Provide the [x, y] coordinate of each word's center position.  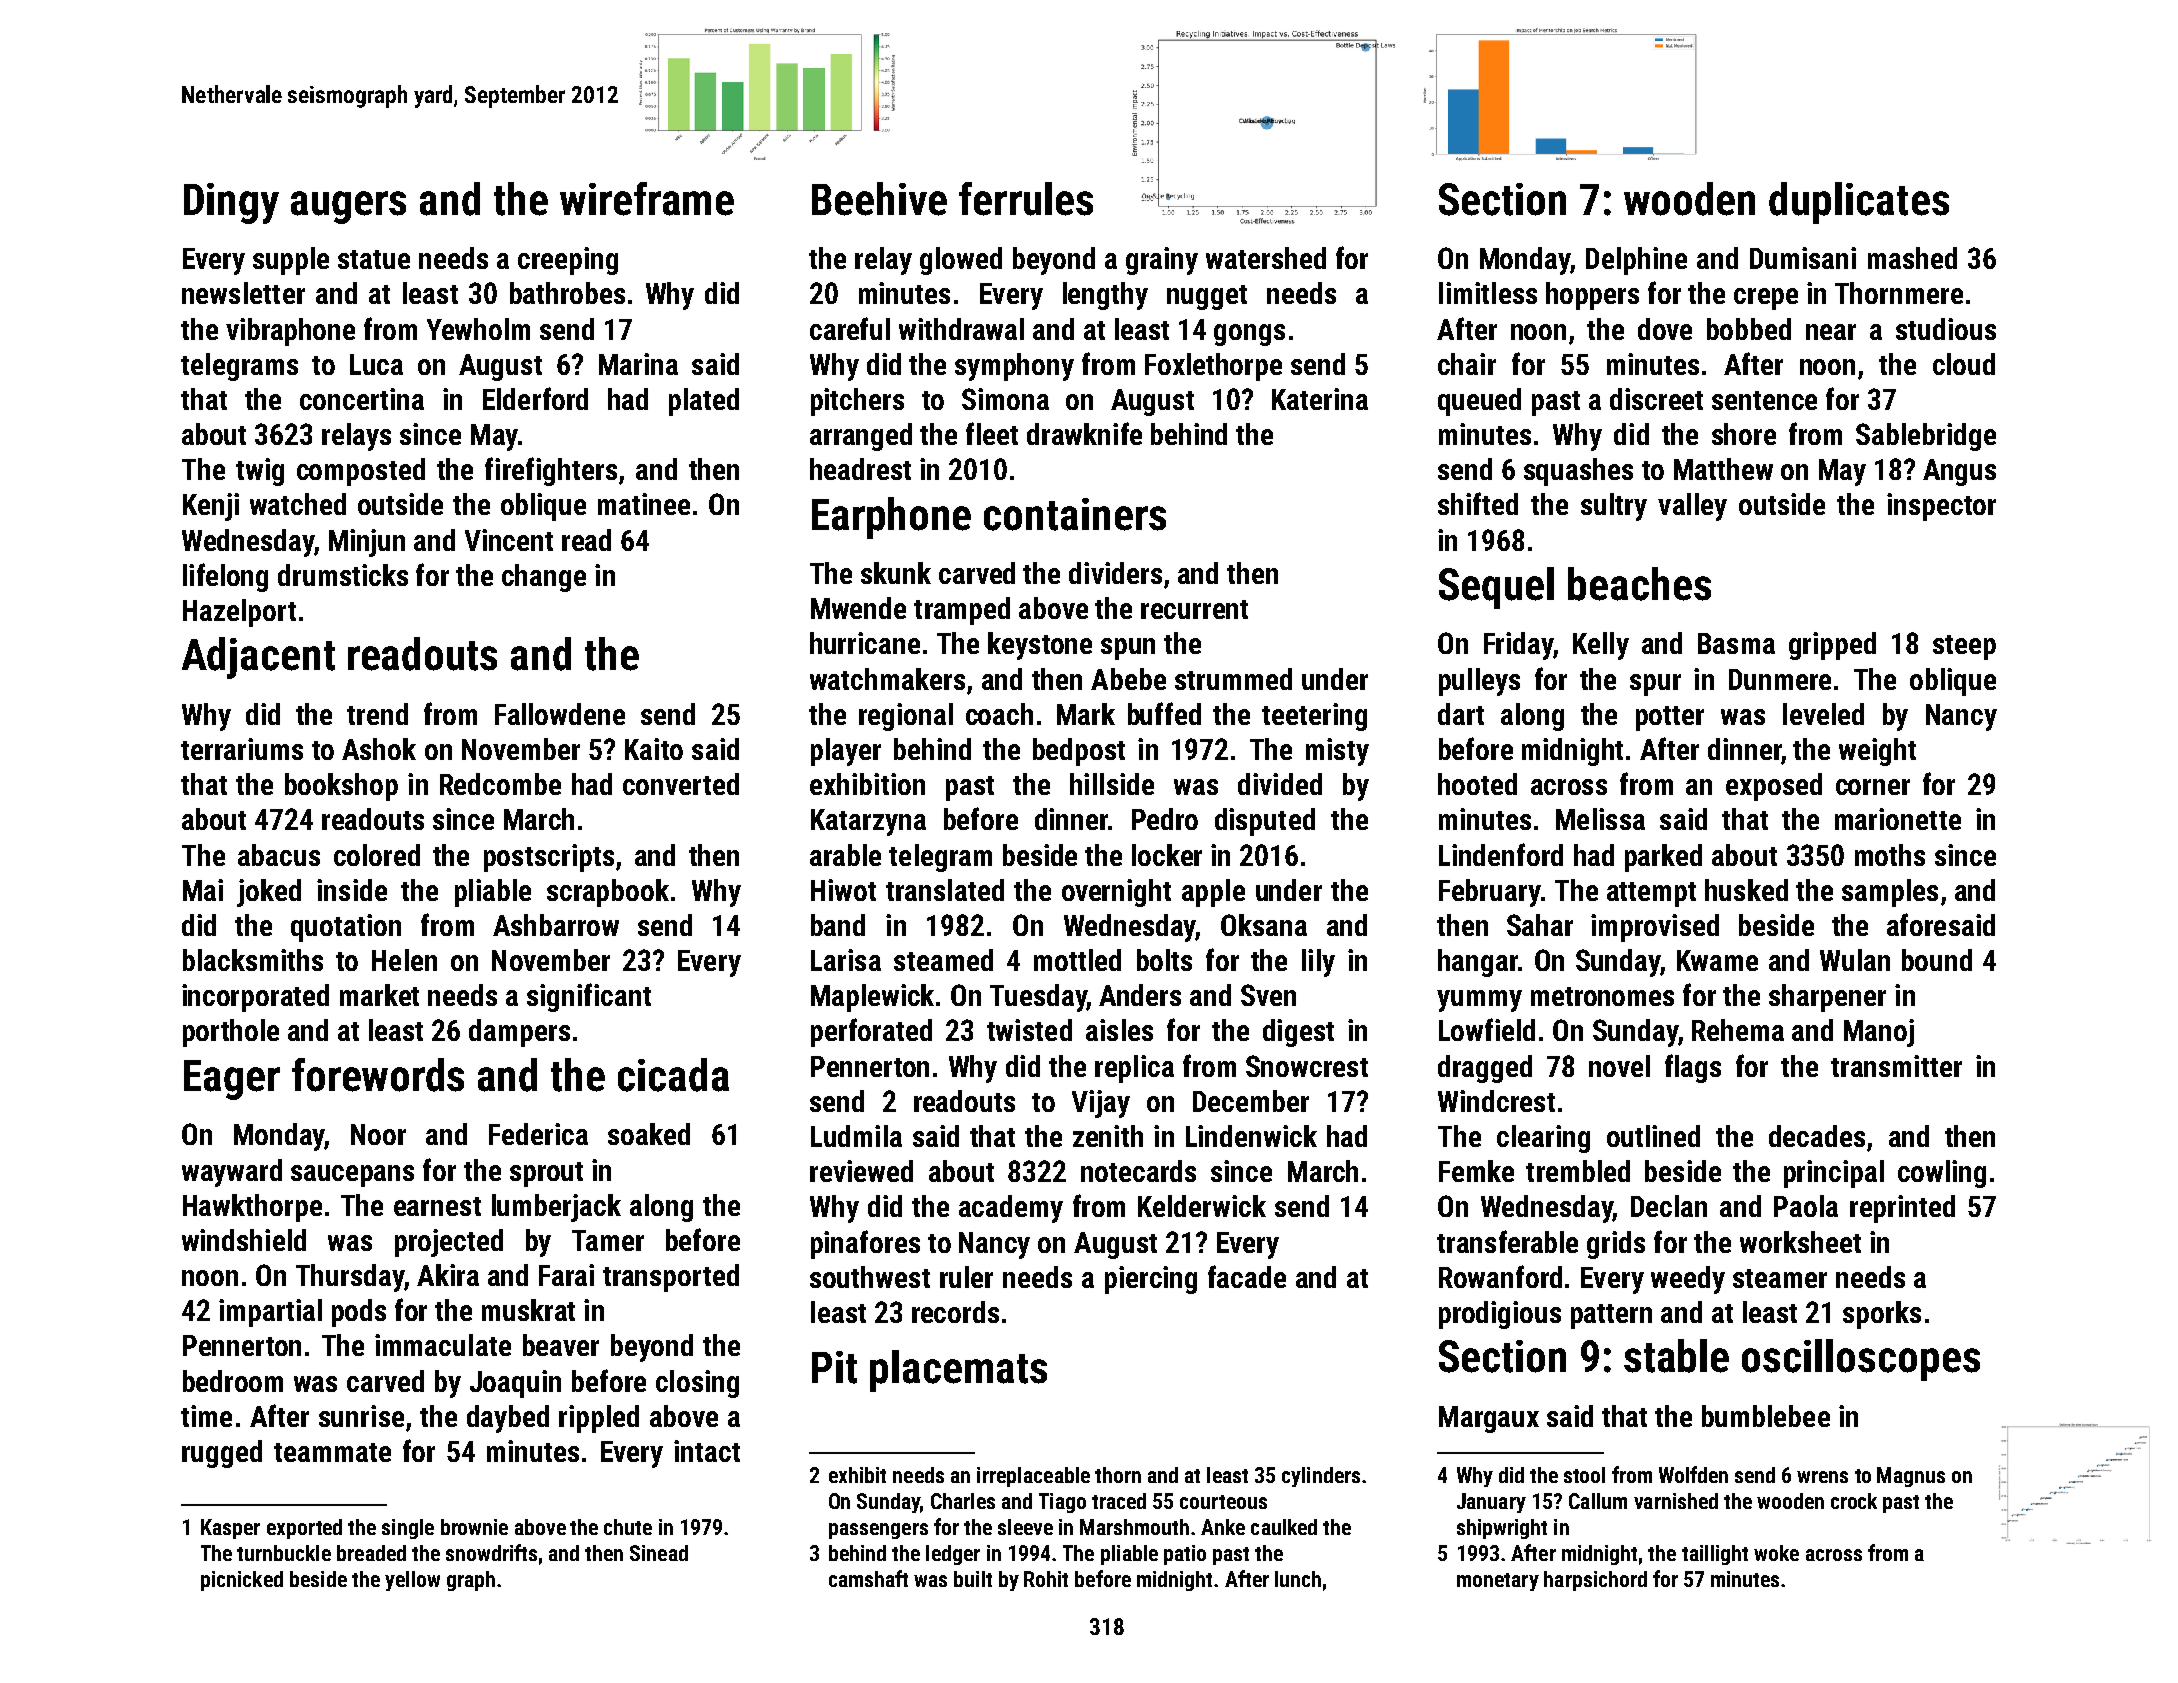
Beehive [879, 199]
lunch [1298, 1579]
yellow [412, 1581]
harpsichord [1595, 1581]
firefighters [551, 471]
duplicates [1859, 203]
